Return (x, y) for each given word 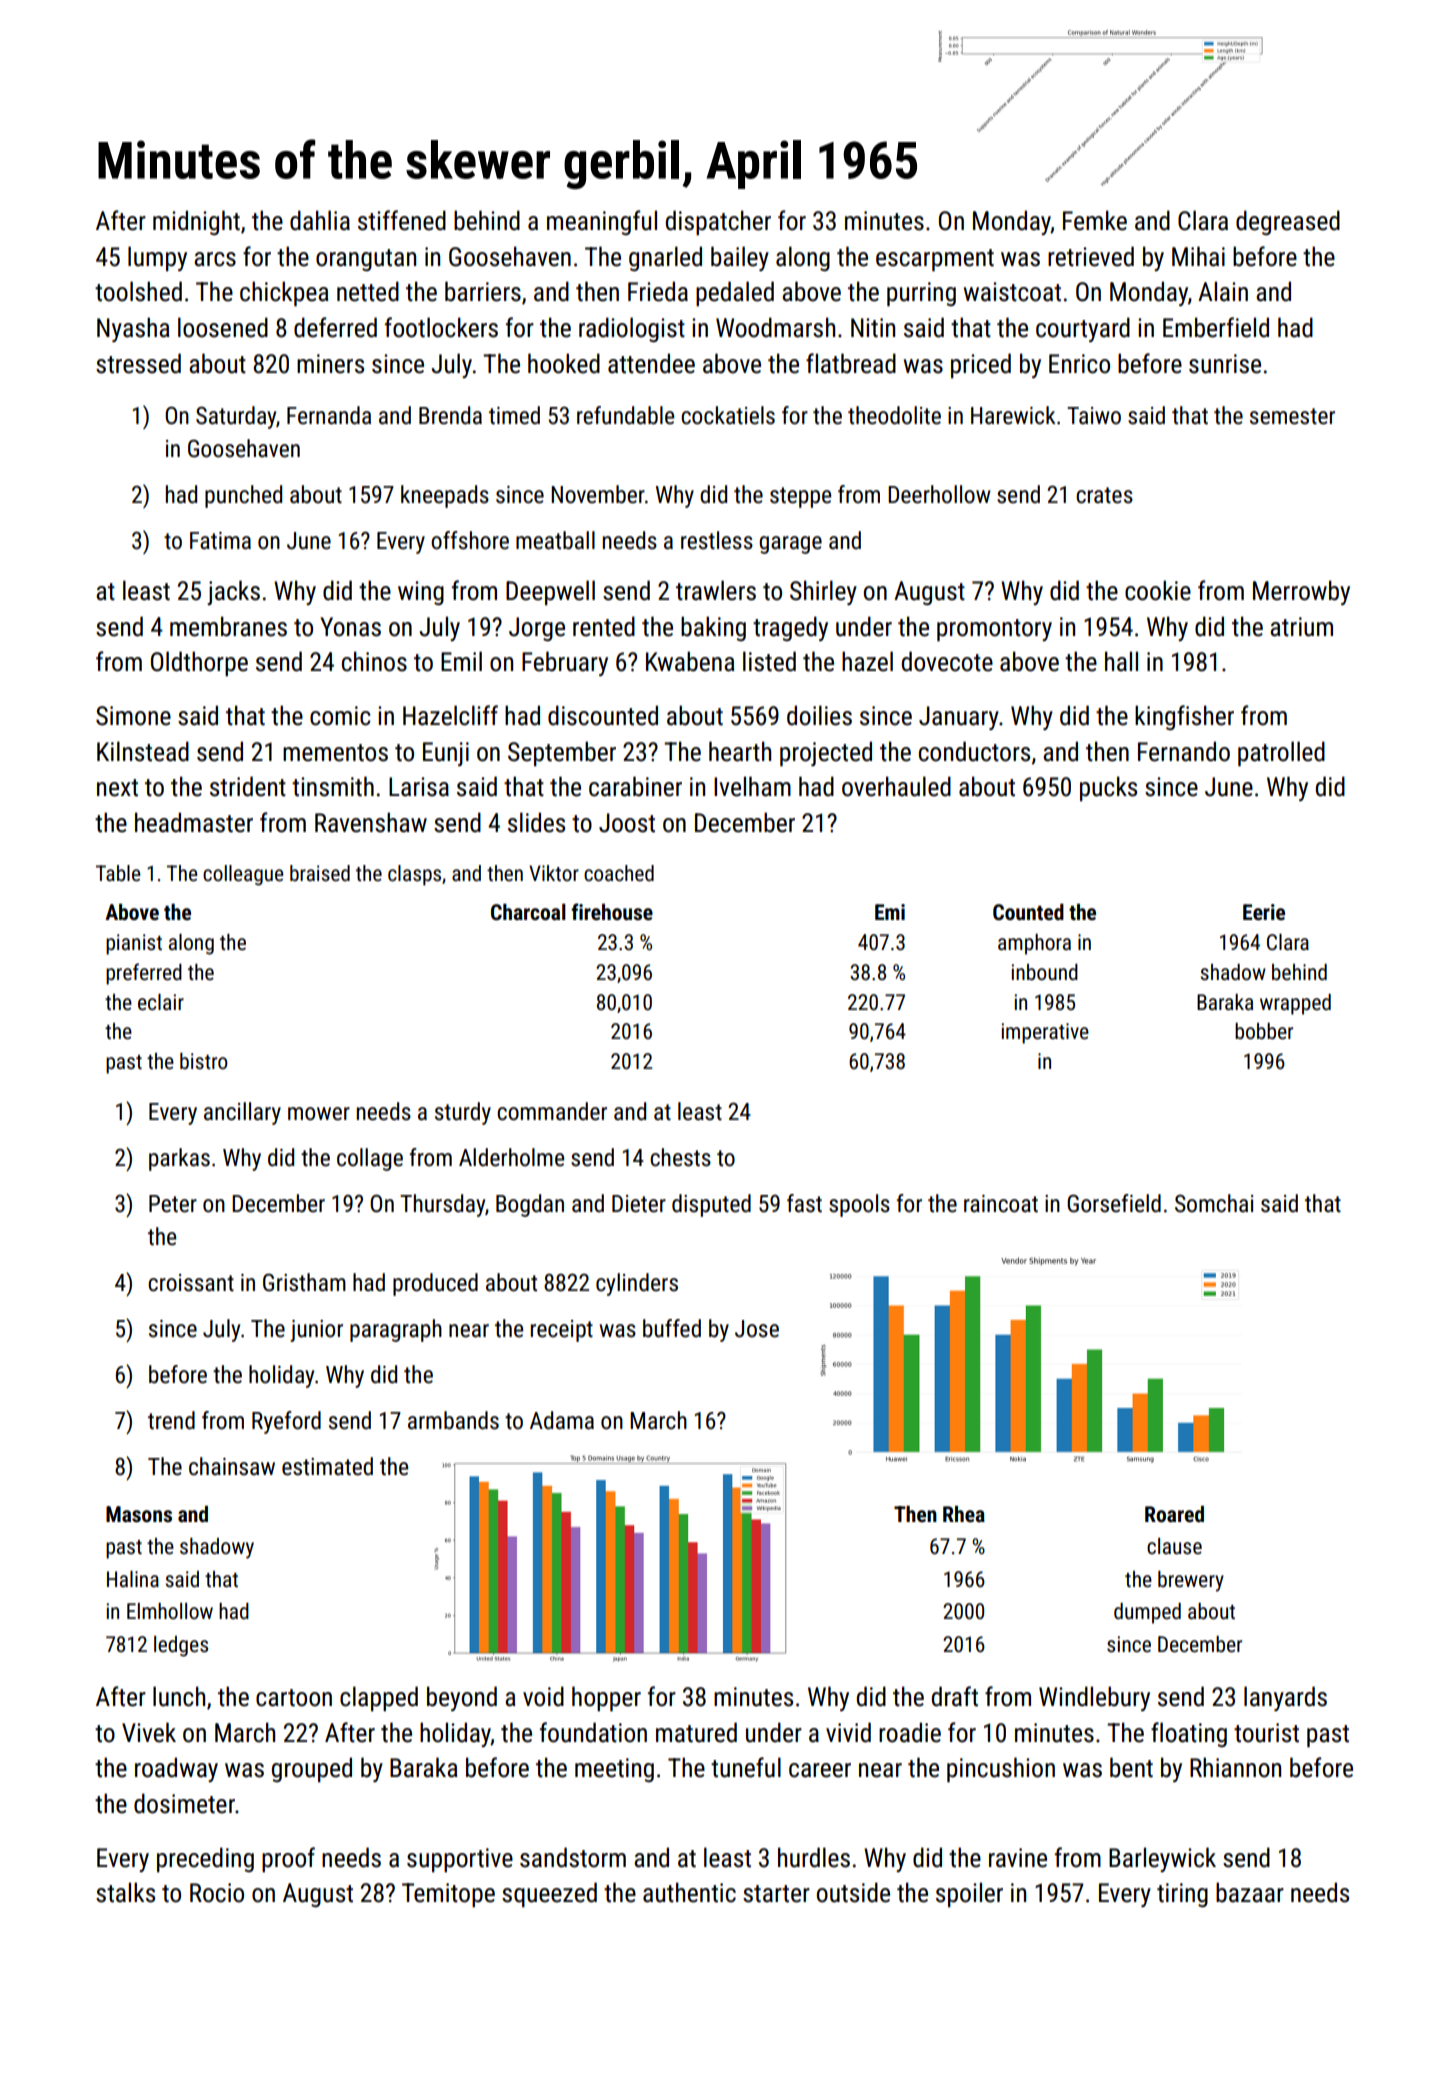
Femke (1095, 220)
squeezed (549, 1894)
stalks (125, 1892)
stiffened (402, 220)
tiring (1182, 1895)
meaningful (602, 222)
